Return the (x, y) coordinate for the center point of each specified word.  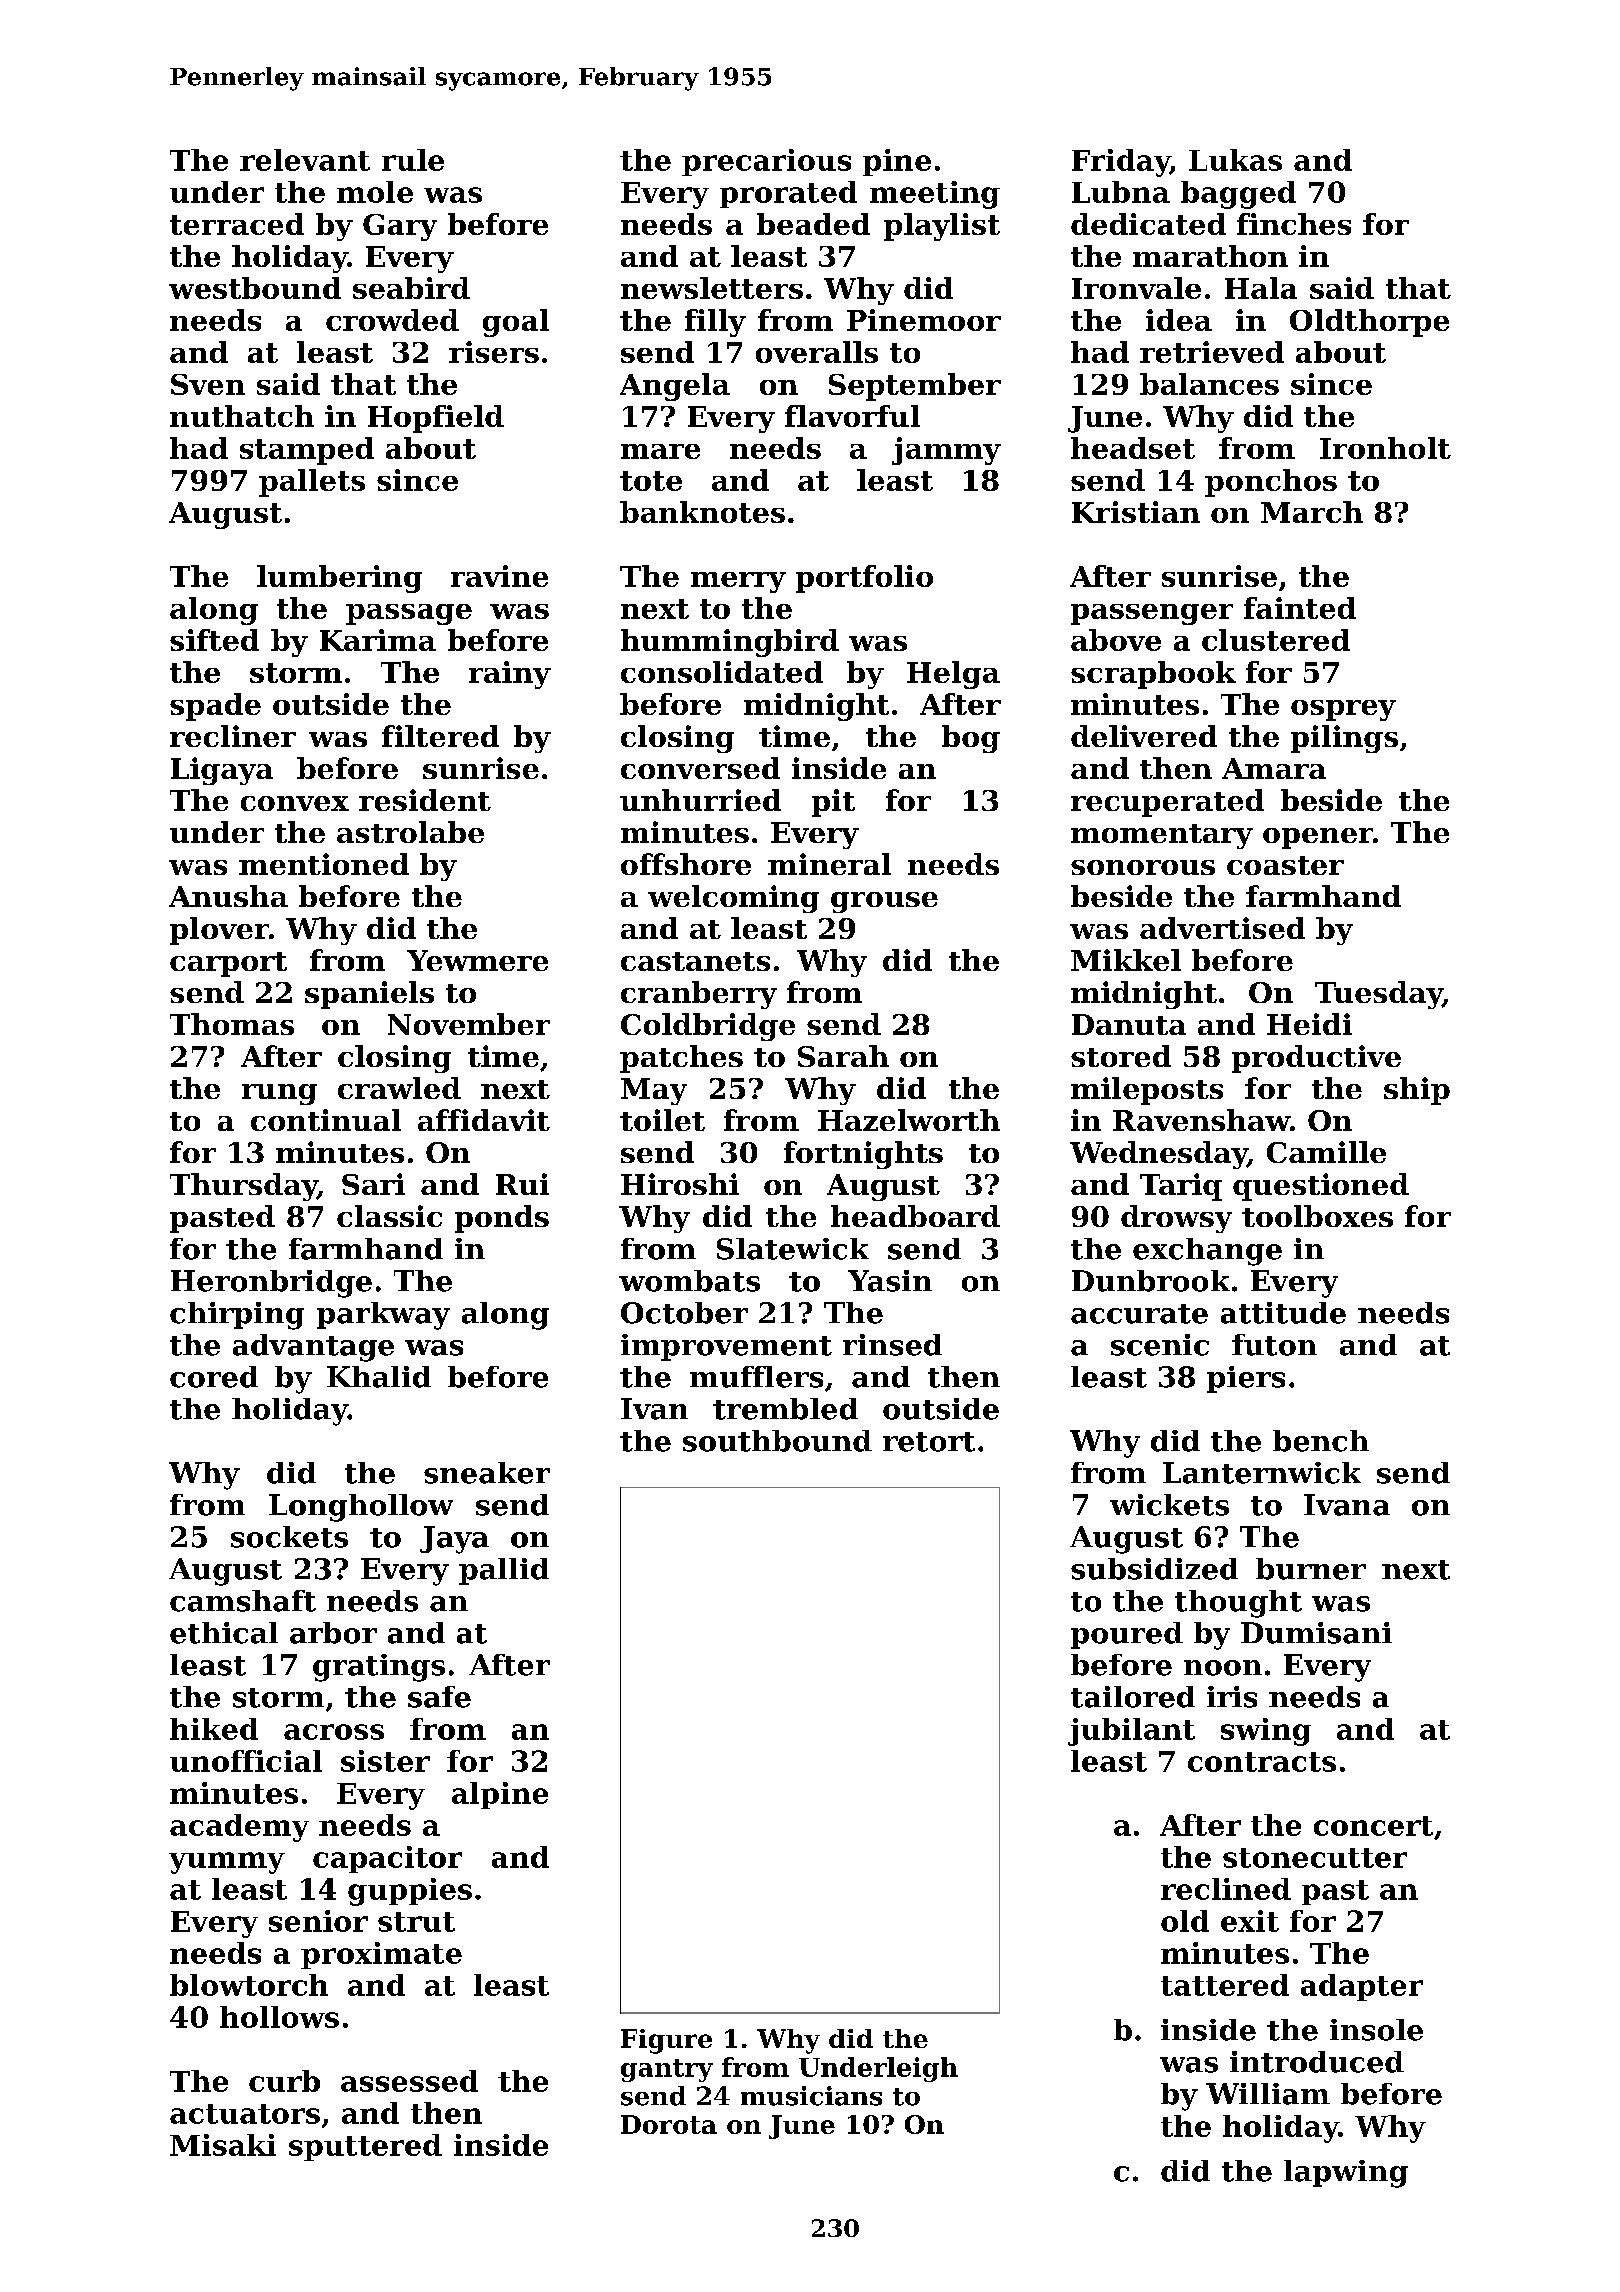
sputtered (365, 2147)
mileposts (1147, 1091)
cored (214, 1377)
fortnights (863, 1155)
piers (1246, 1379)
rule (413, 160)
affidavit (484, 1120)
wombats (689, 1281)
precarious (766, 162)
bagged (1238, 195)
